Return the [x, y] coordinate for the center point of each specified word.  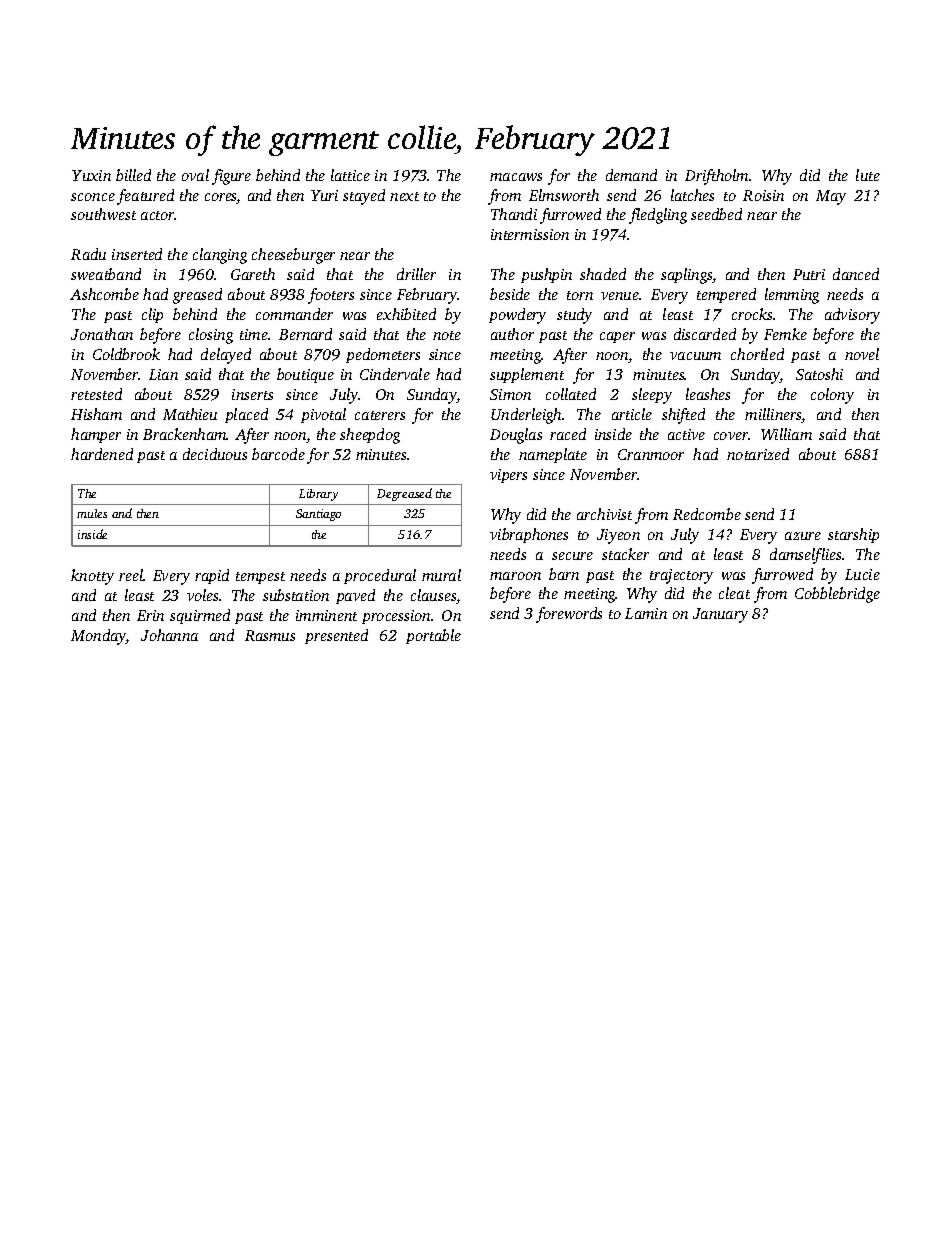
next [404, 196]
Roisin [763, 195]
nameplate [553, 455]
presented [336, 636]
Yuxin [91, 175]
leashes [708, 394]
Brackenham [185, 434]
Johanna [169, 635]
